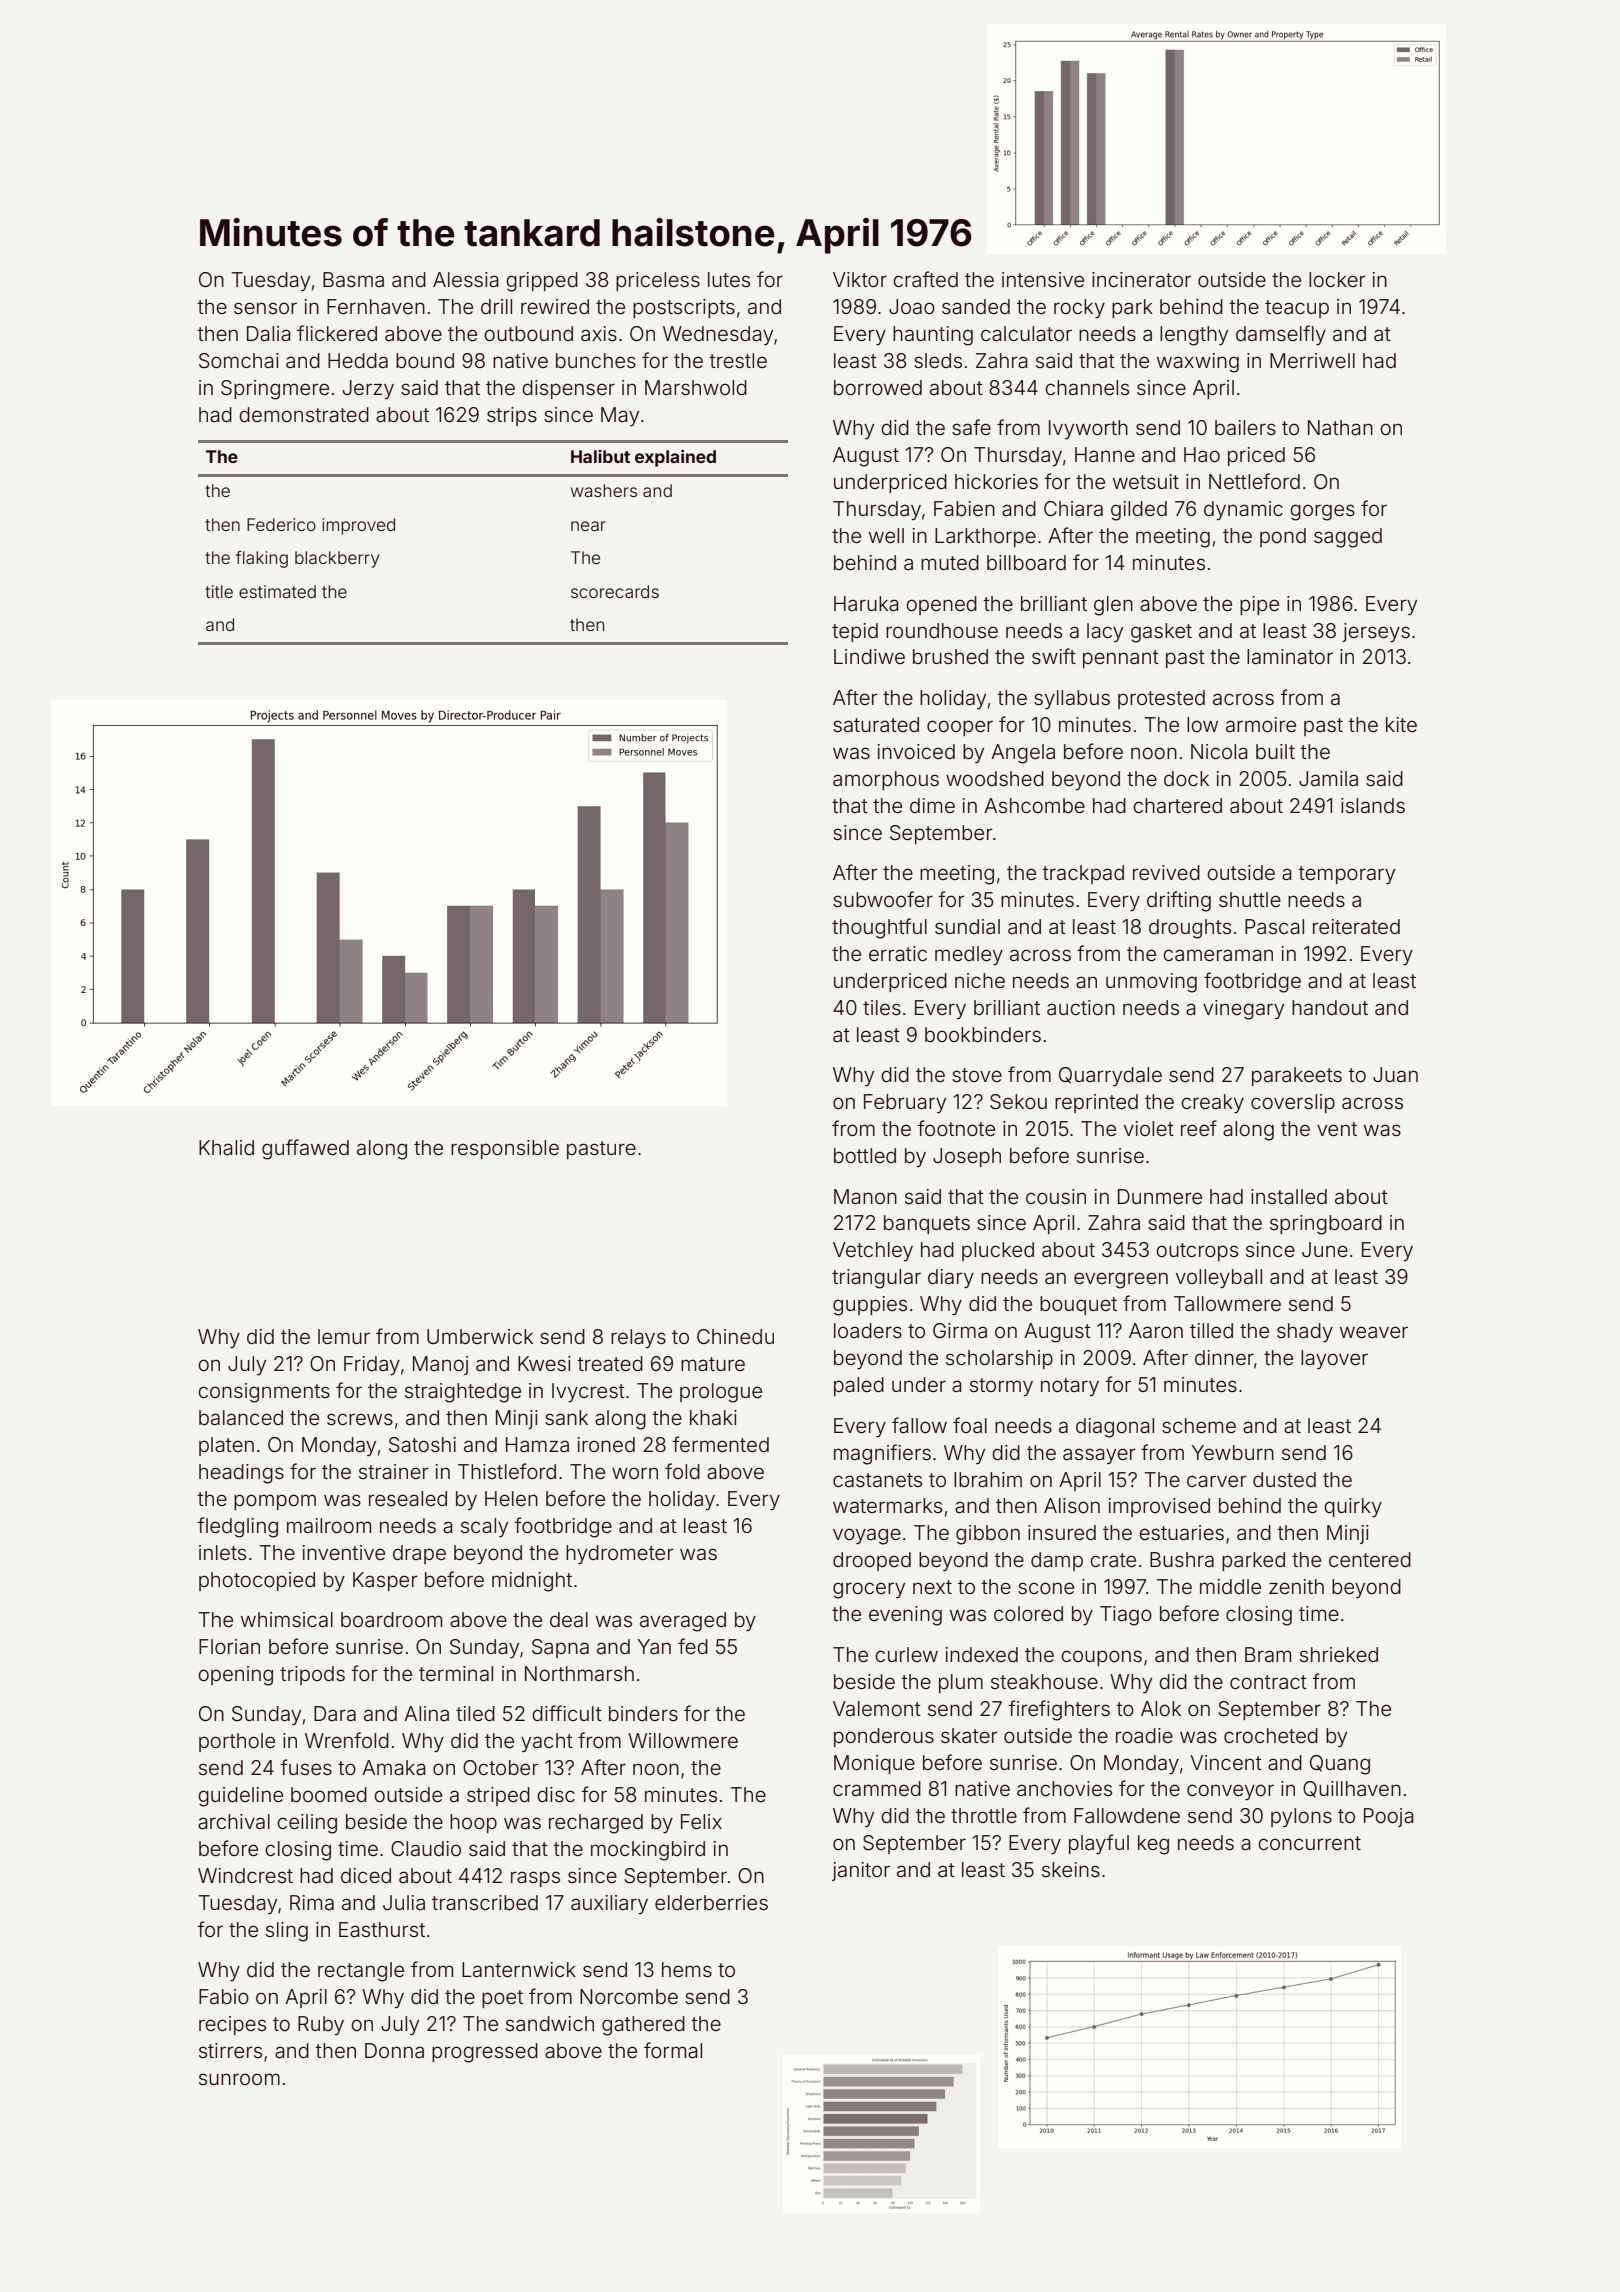  I want to click on washers, so click(604, 490).
